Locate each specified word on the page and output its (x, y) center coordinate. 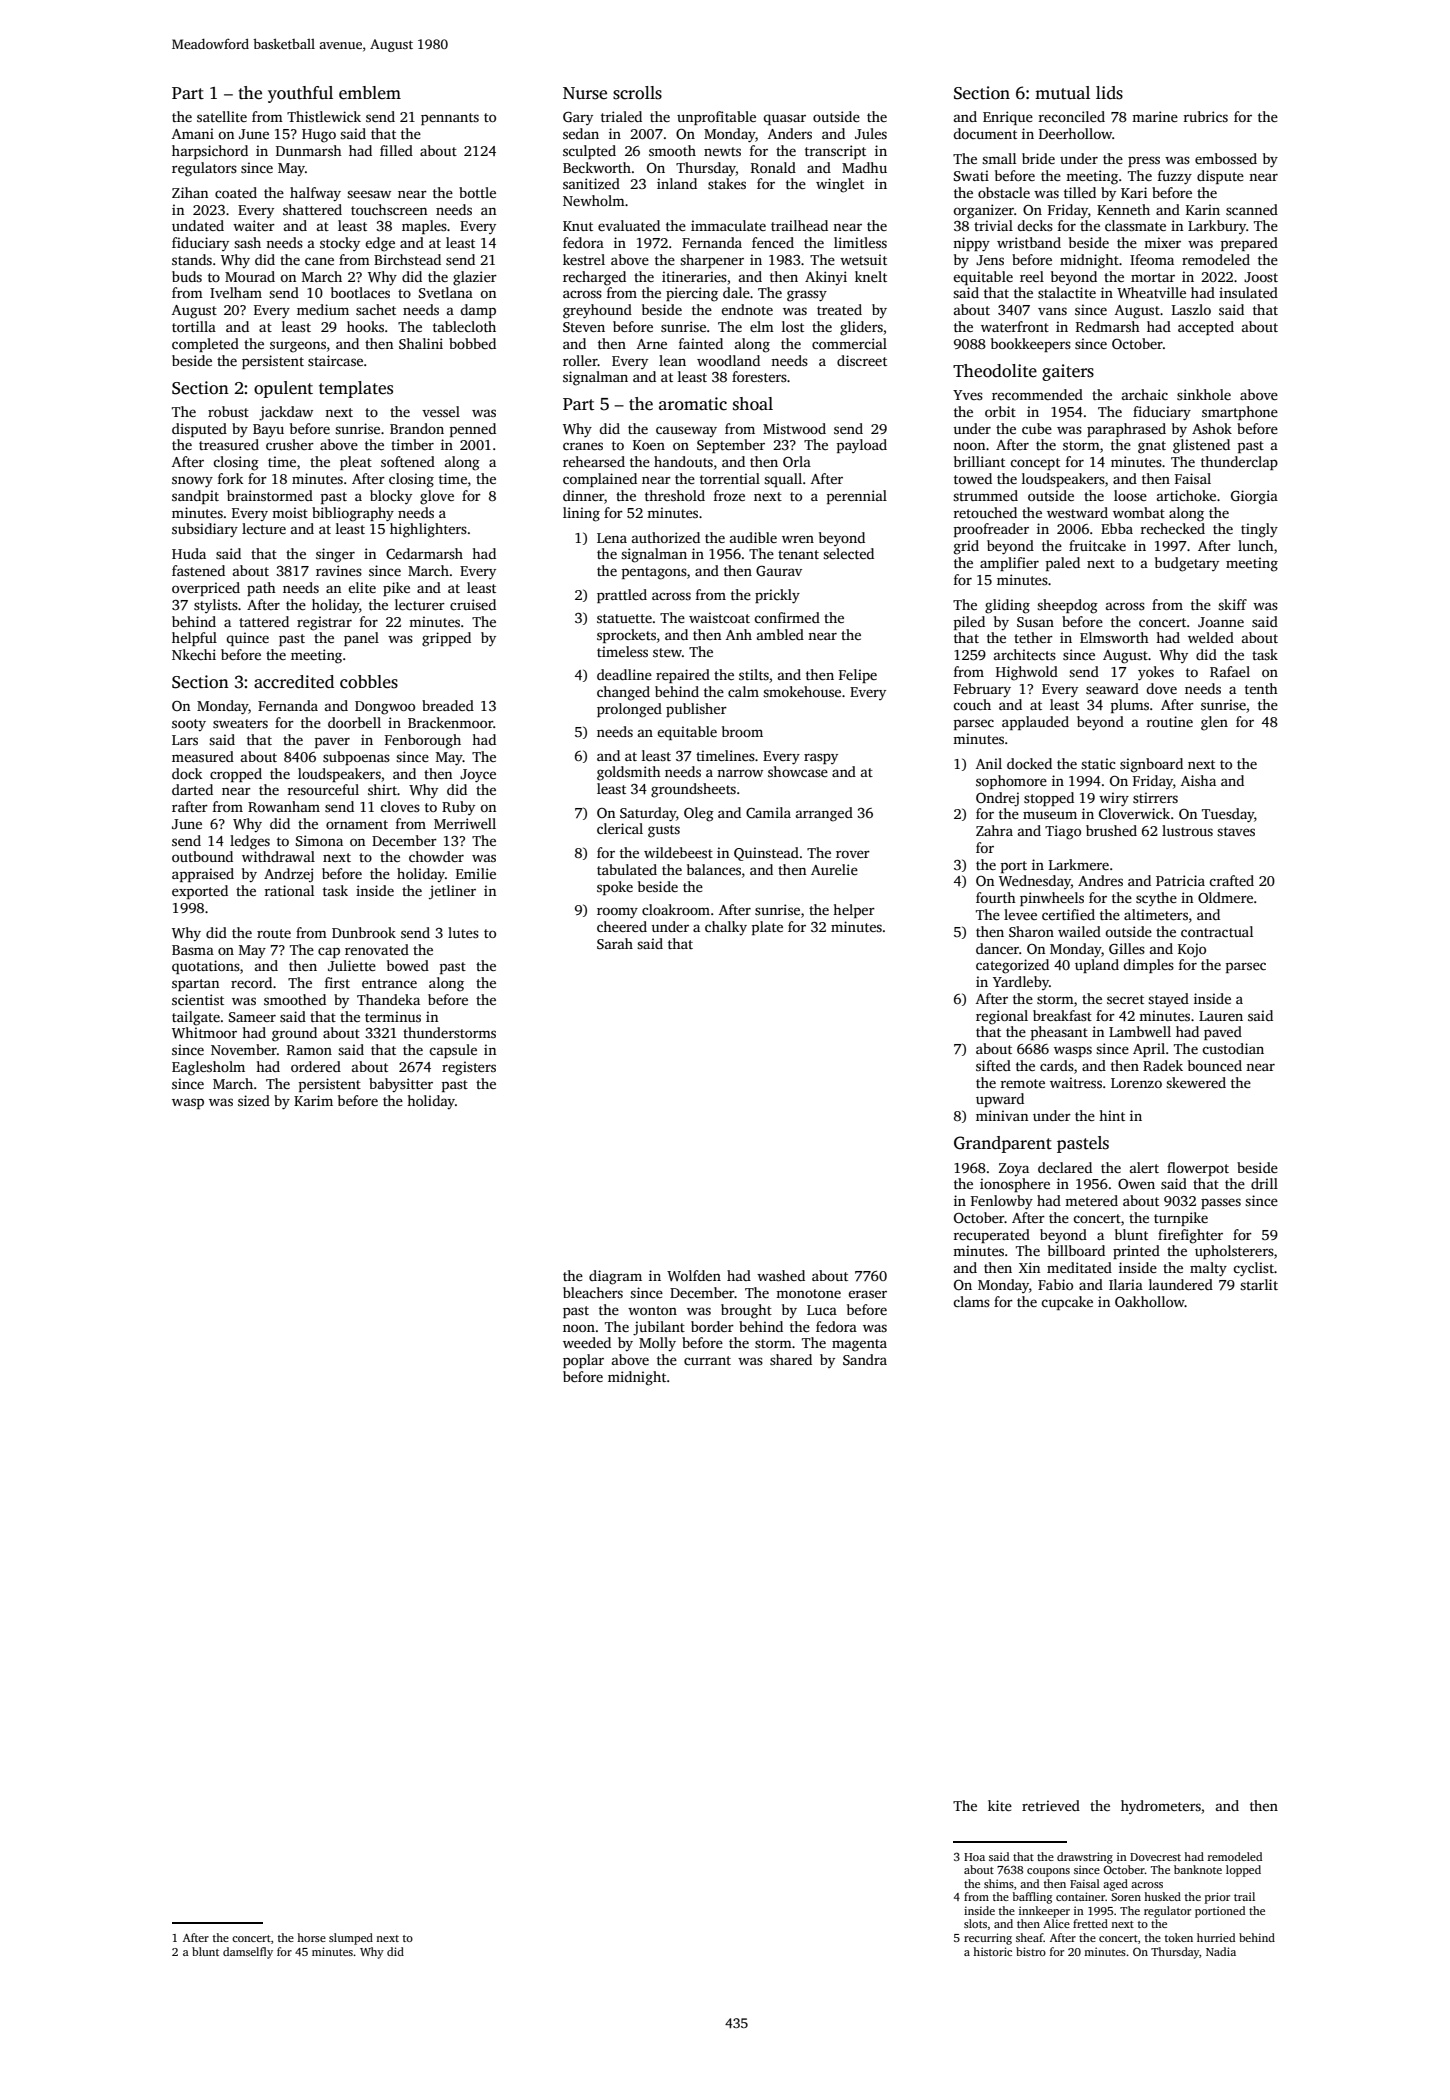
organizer (983, 211)
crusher (290, 444)
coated (236, 192)
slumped (351, 1939)
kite (1000, 1805)
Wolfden (694, 1275)
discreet (862, 360)
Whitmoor (204, 1032)
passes (1221, 1203)
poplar (583, 1361)
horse (311, 1937)
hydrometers (1161, 1807)
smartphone (1240, 413)
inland (677, 183)
